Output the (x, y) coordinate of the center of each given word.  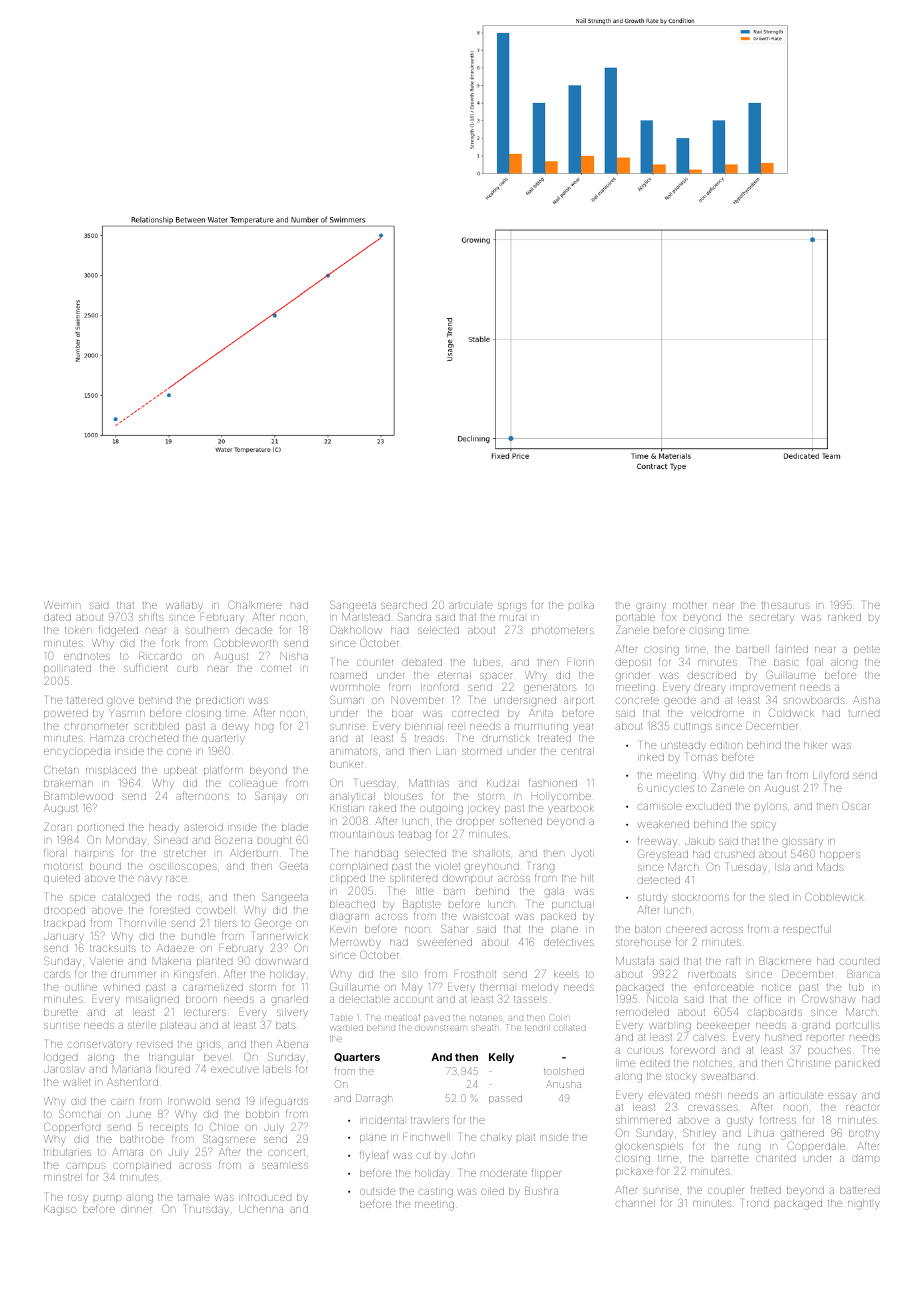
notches (712, 1063)
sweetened (445, 942)
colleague (253, 784)
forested (170, 910)
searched (404, 605)
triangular (171, 1059)
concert (286, 1152)
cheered (686, 929)
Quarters (357, 1057)
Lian (446, 752)
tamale (194, 1197)
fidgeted (118, 631)
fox (669, 617)
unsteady (683, 745)
